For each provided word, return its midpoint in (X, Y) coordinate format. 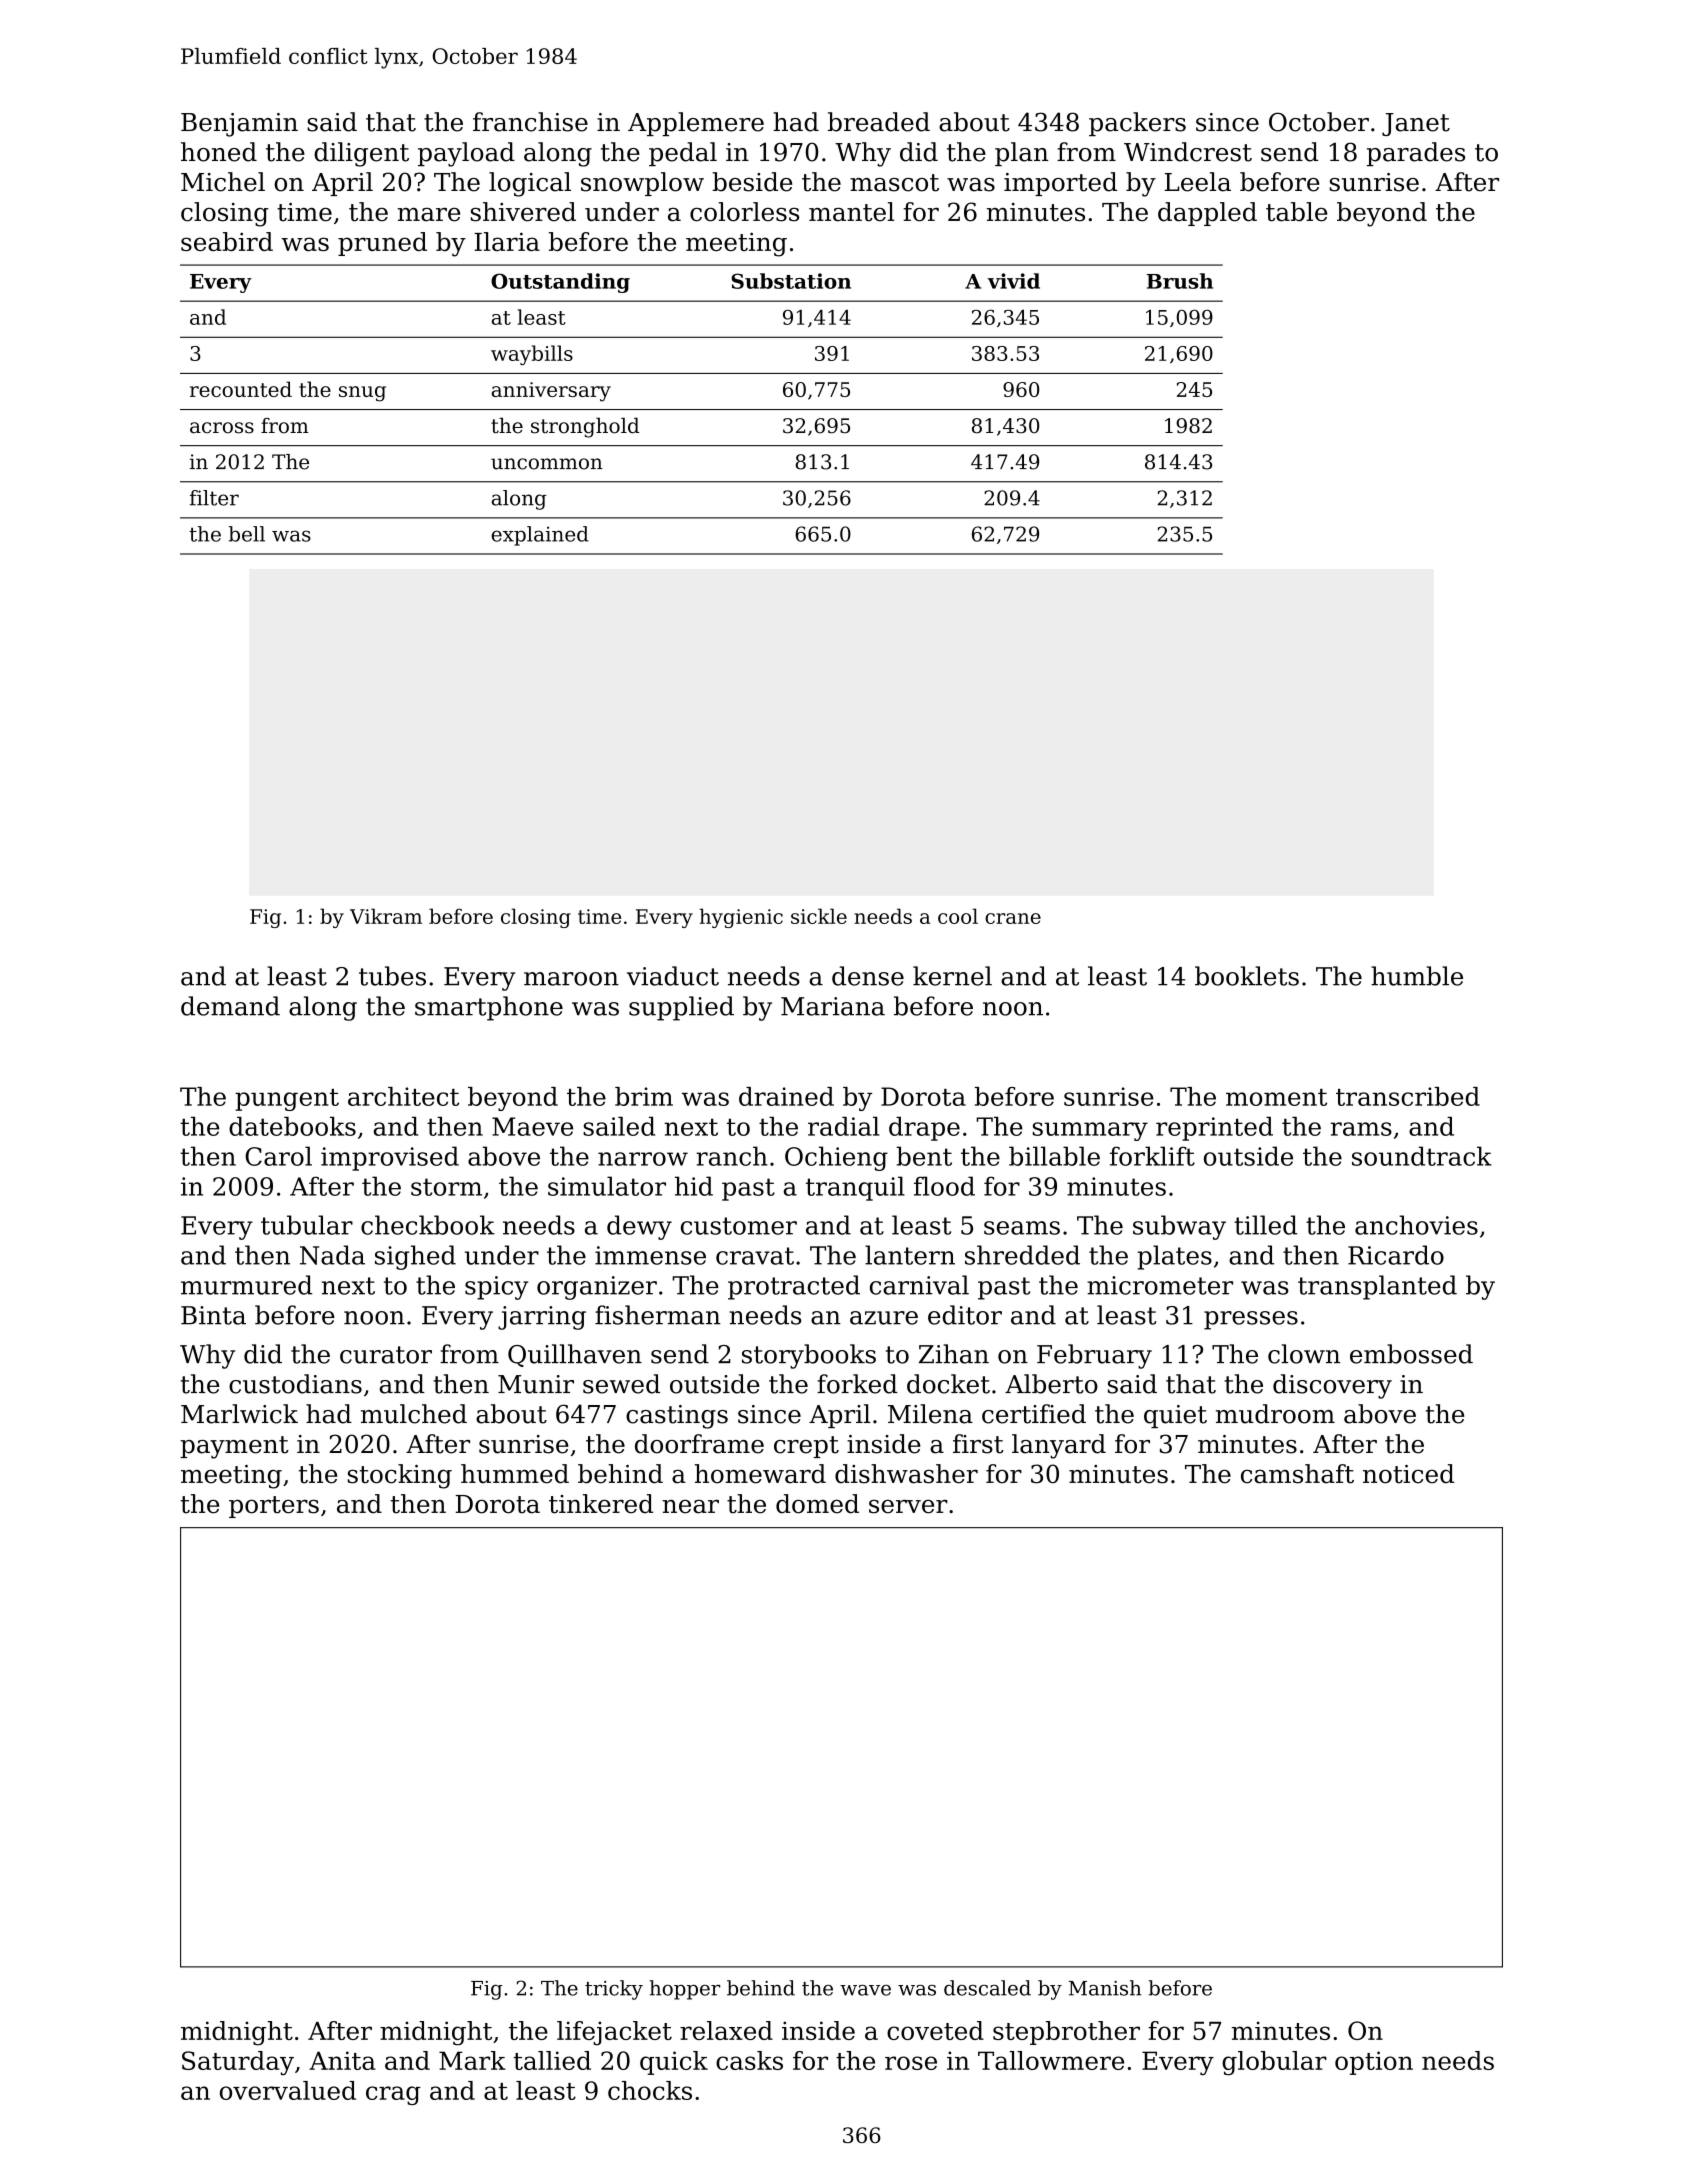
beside (752, 182)
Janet (1416, 124)
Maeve (532, 1126)
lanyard (1059, 1446)
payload (466, 154)
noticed (1408, 1474)
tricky (614, 1990)
